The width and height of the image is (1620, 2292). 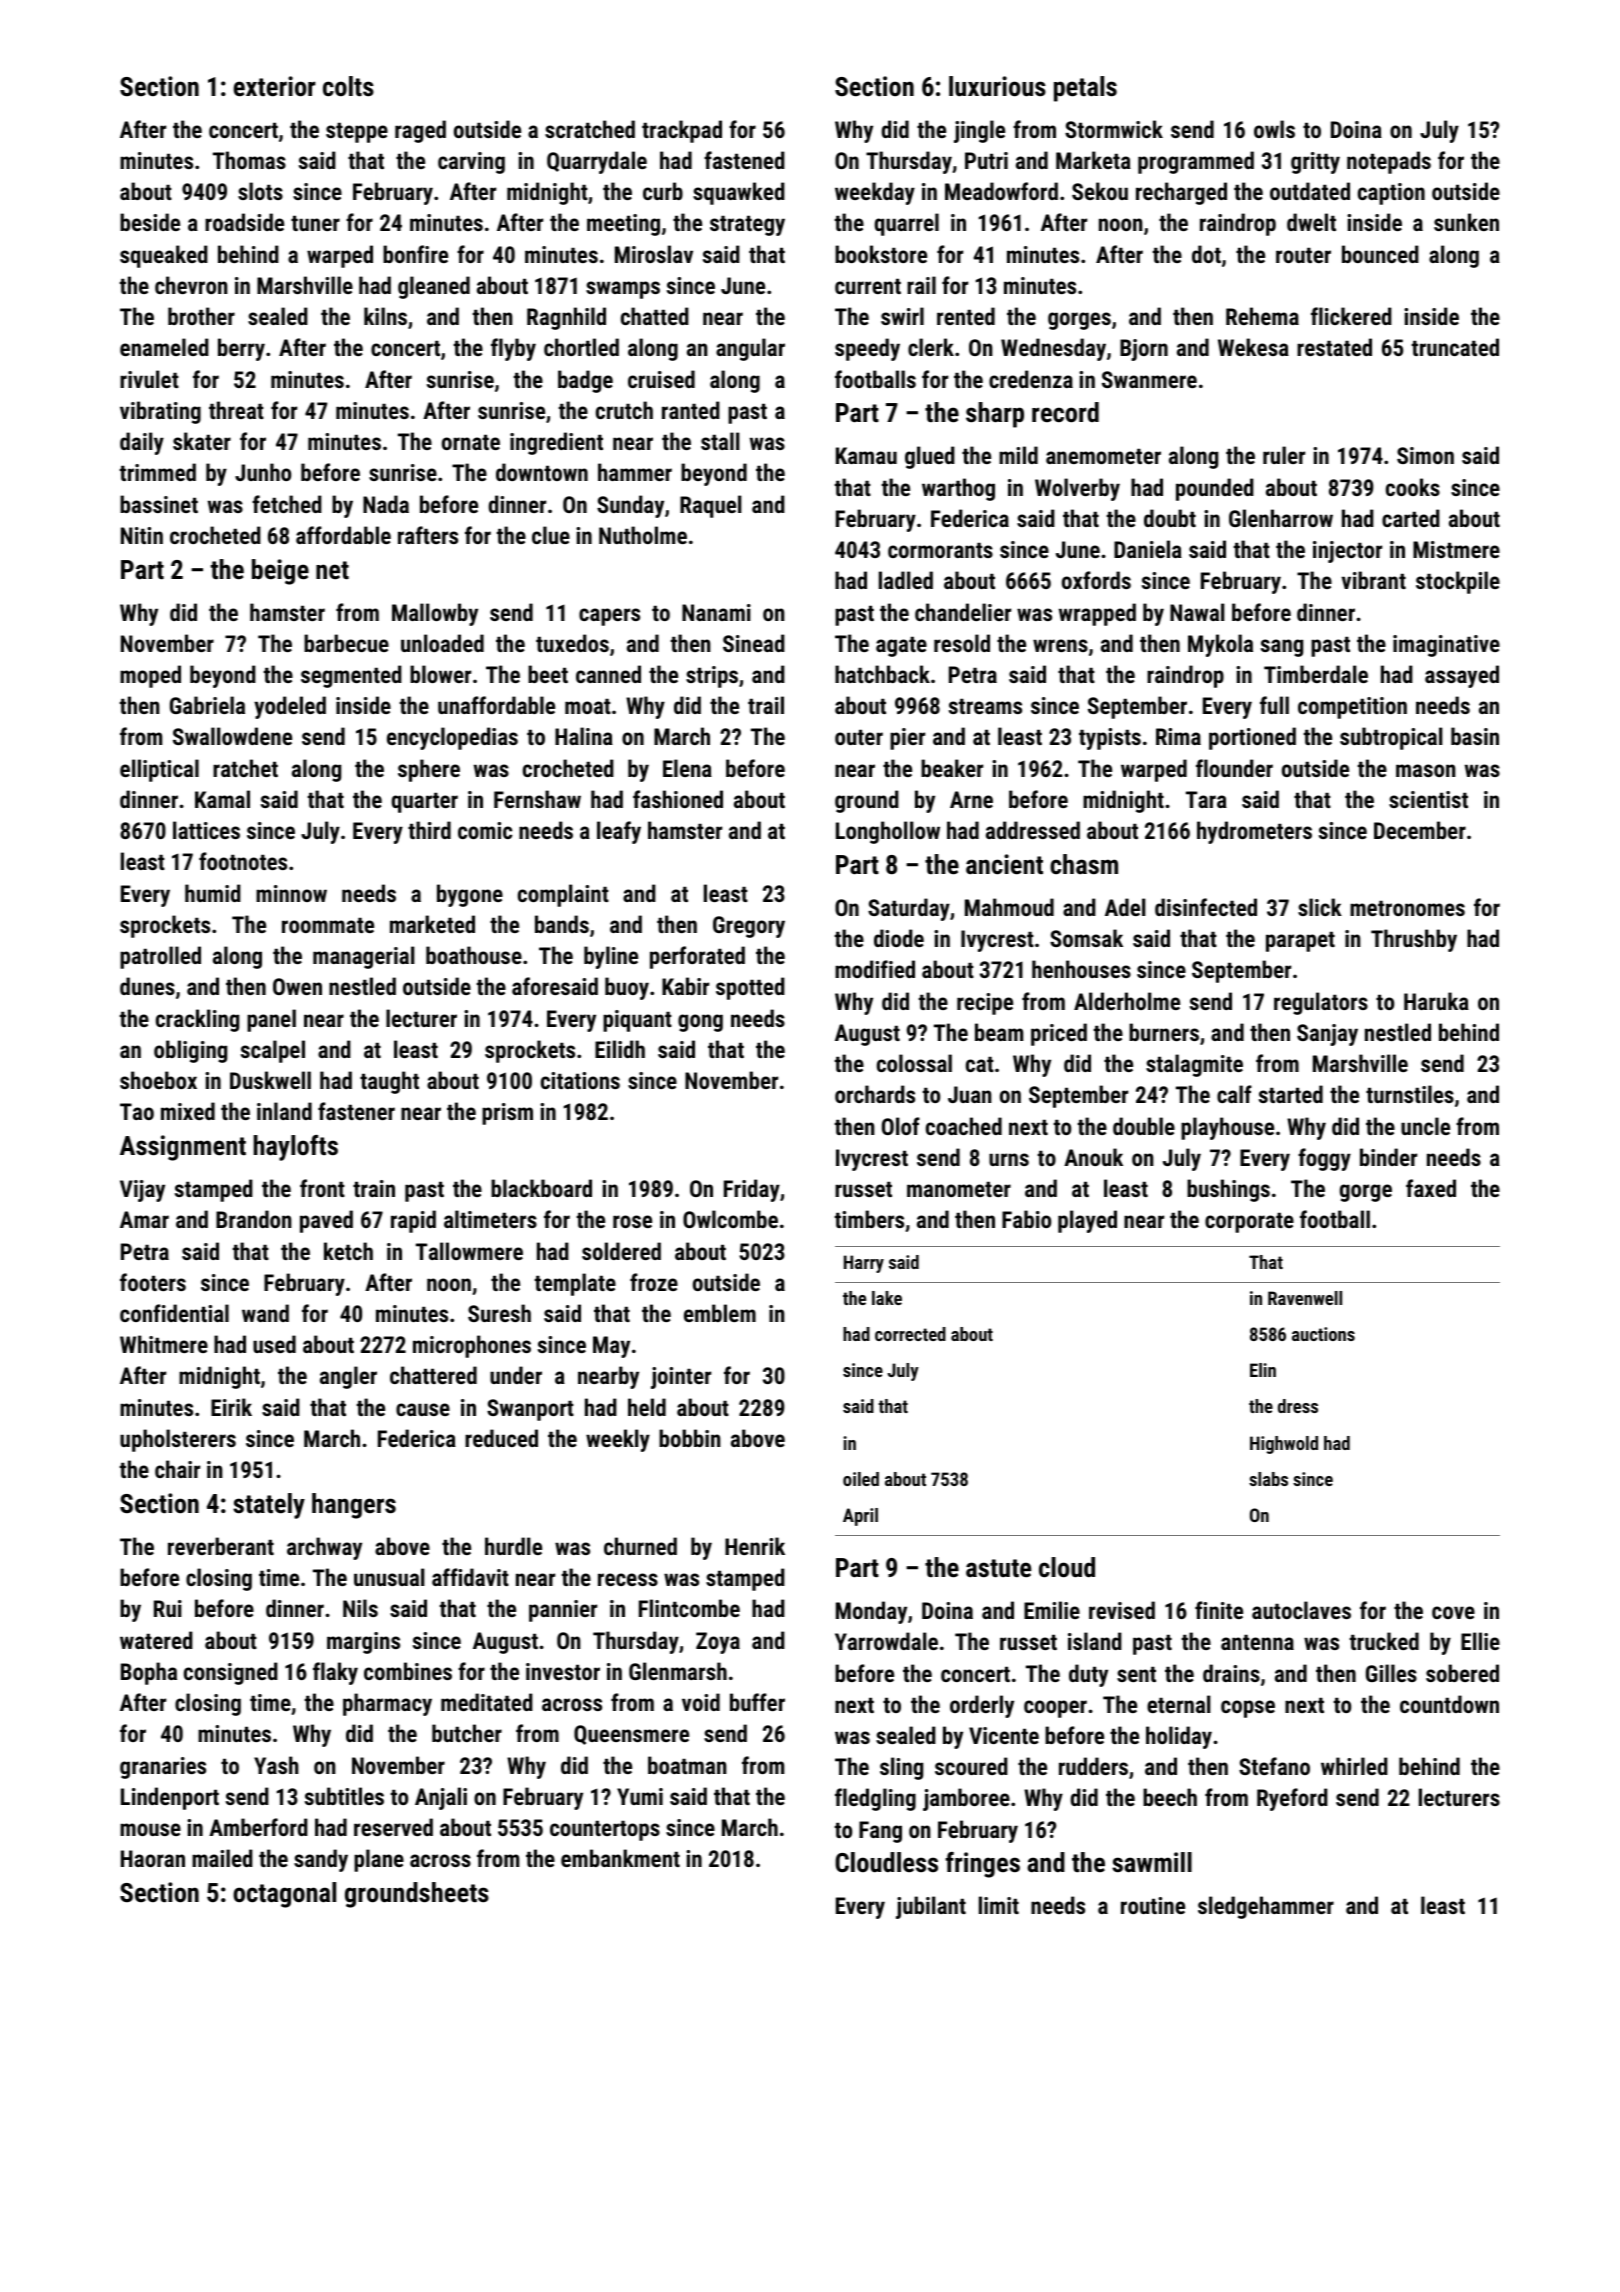 What do you see at coordinates (1456, 549) in the image?
I see `Mistmere` at bounding box center [1456, 549].
